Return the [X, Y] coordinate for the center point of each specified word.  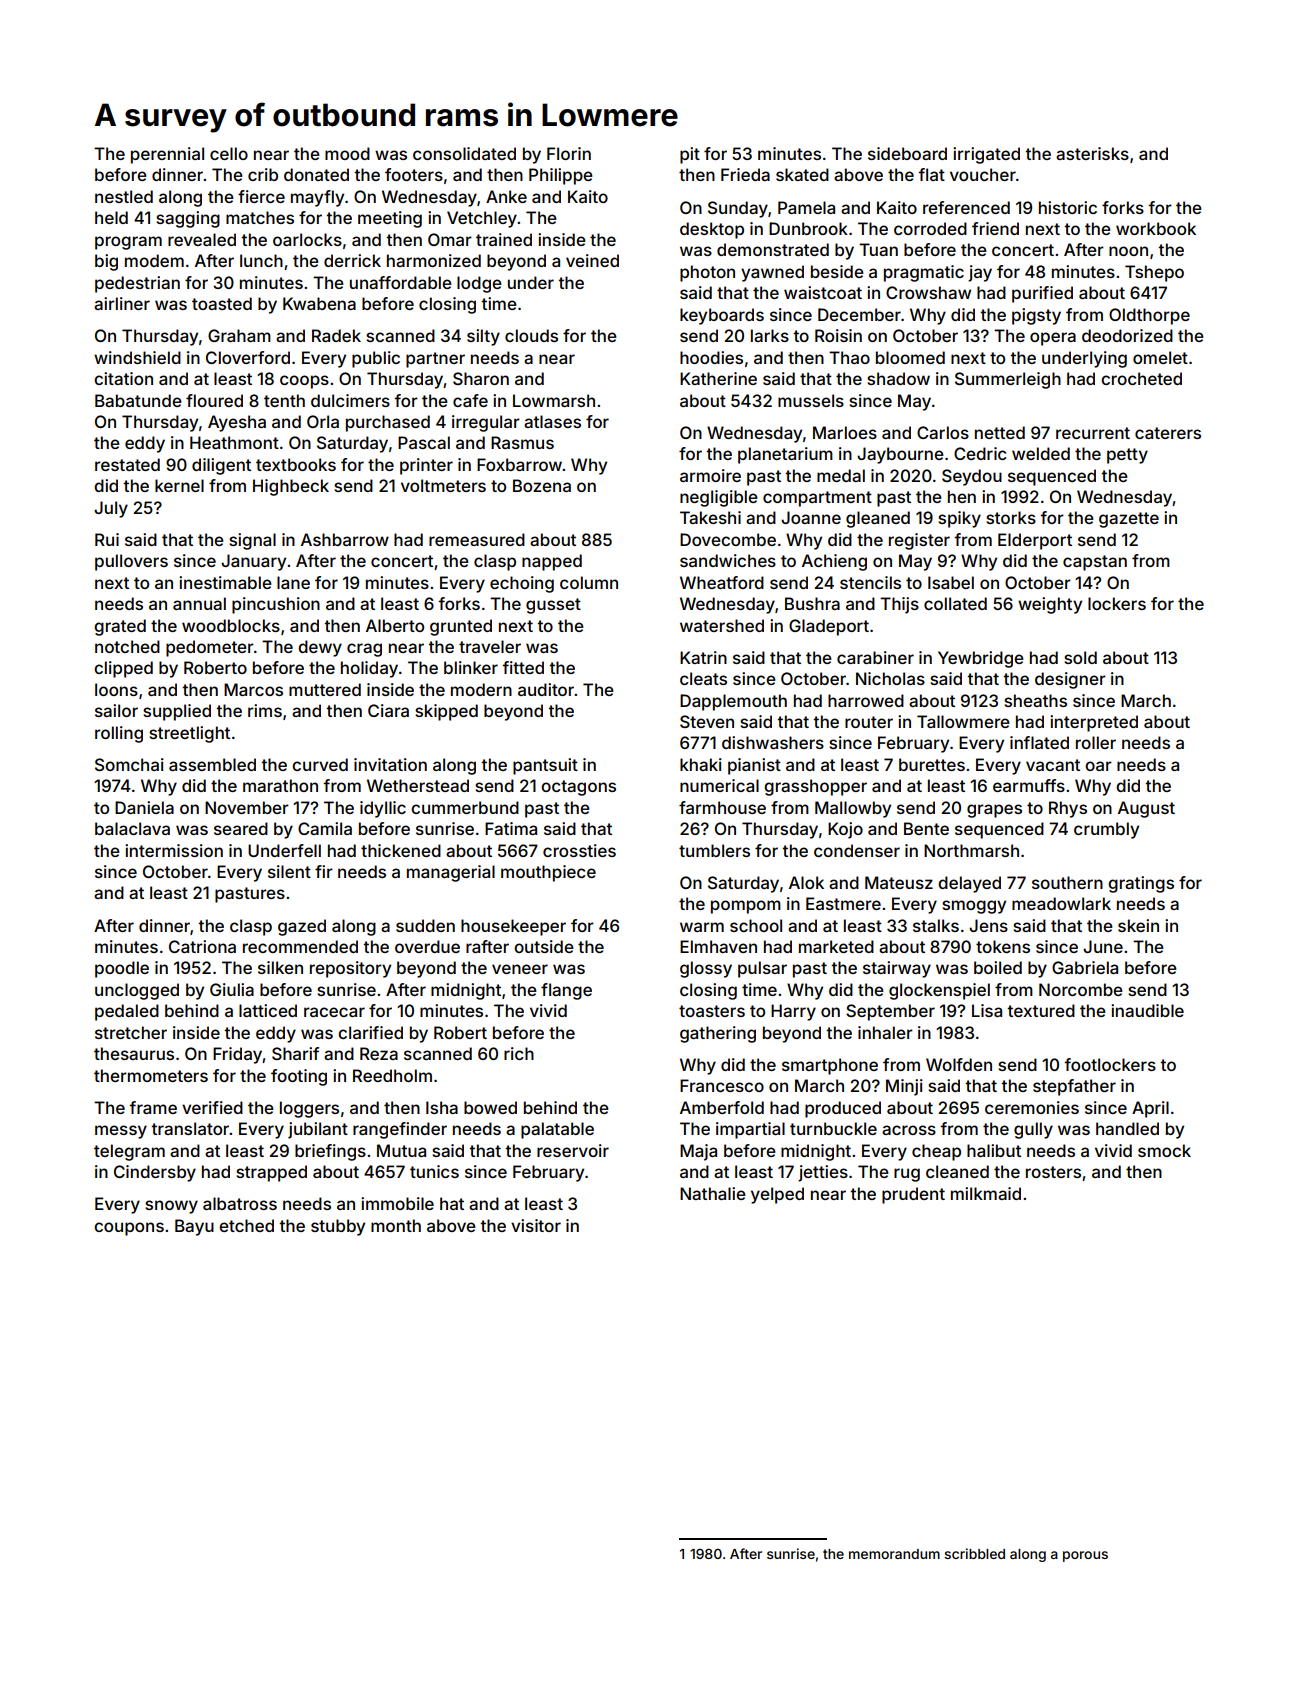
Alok [806, 882]
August [1146, 809]
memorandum [894, 1554]
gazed [302, 927]
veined [592, 260]
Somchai [129, 764]
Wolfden [959, 1064]
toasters [712, 1011]
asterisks [1092, 153]
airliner [122, 303]
